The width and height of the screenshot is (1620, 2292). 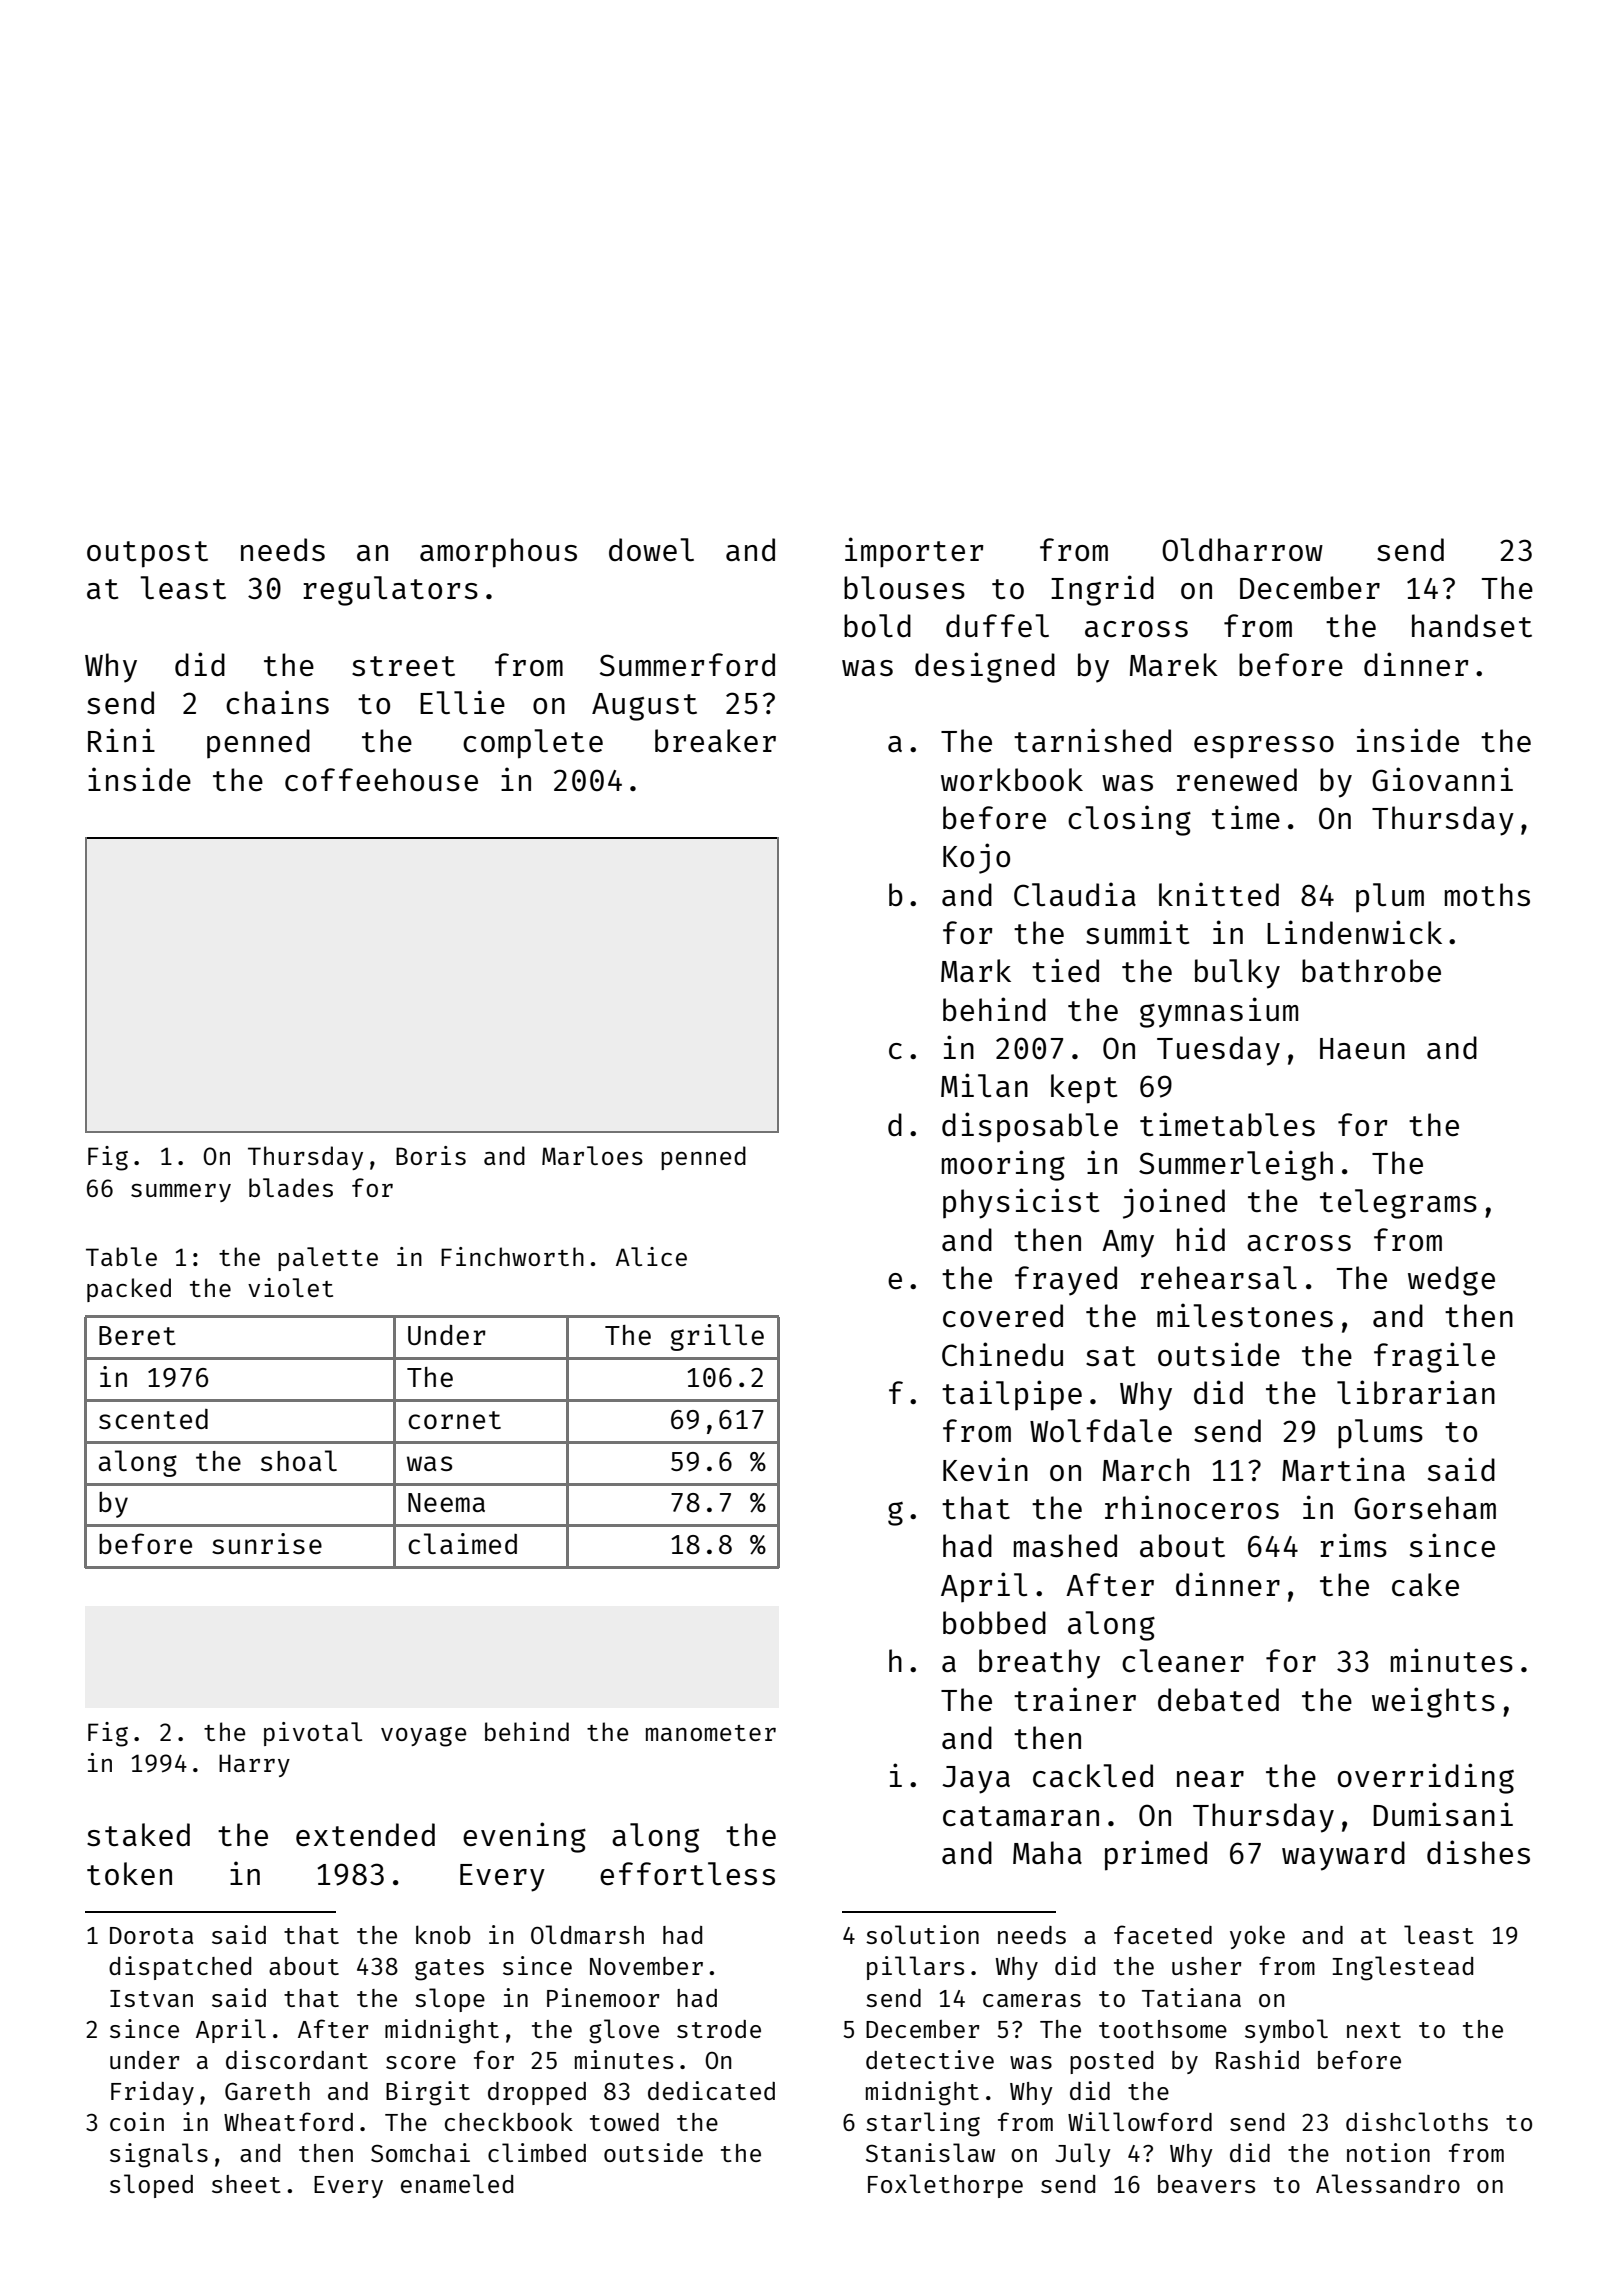 What do you see at coordinates (945, 2186) in the screenshot?
I see `Foxlethorpe` at bounding box center [945, 2186].
